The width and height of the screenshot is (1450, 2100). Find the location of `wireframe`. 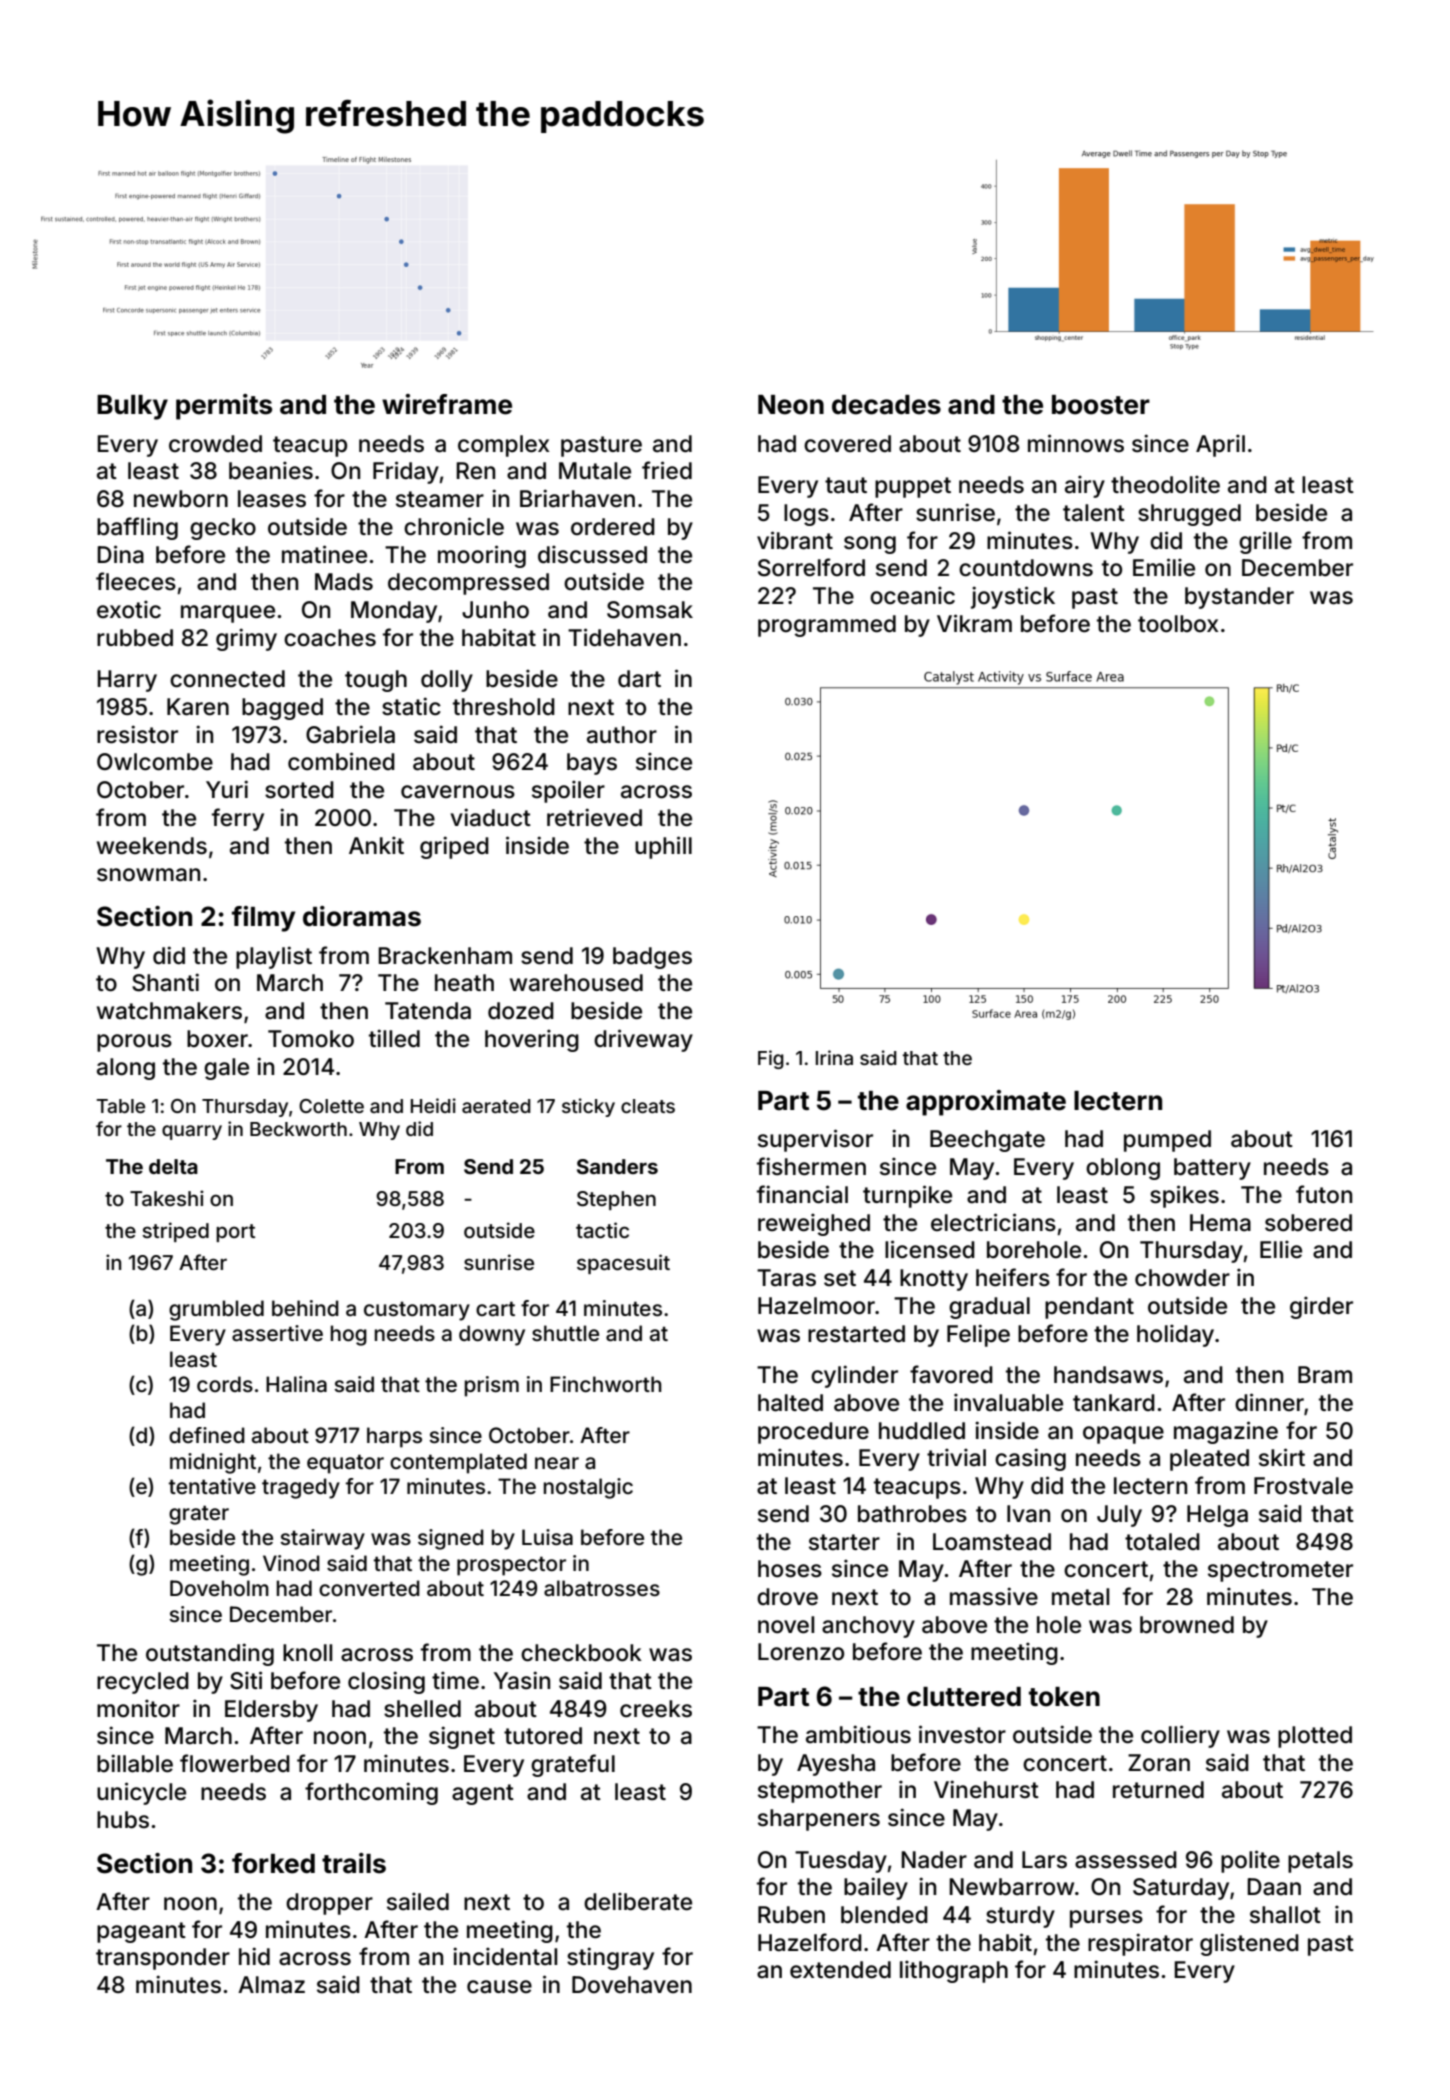

wireframe is located at coordinates (447, 404).
